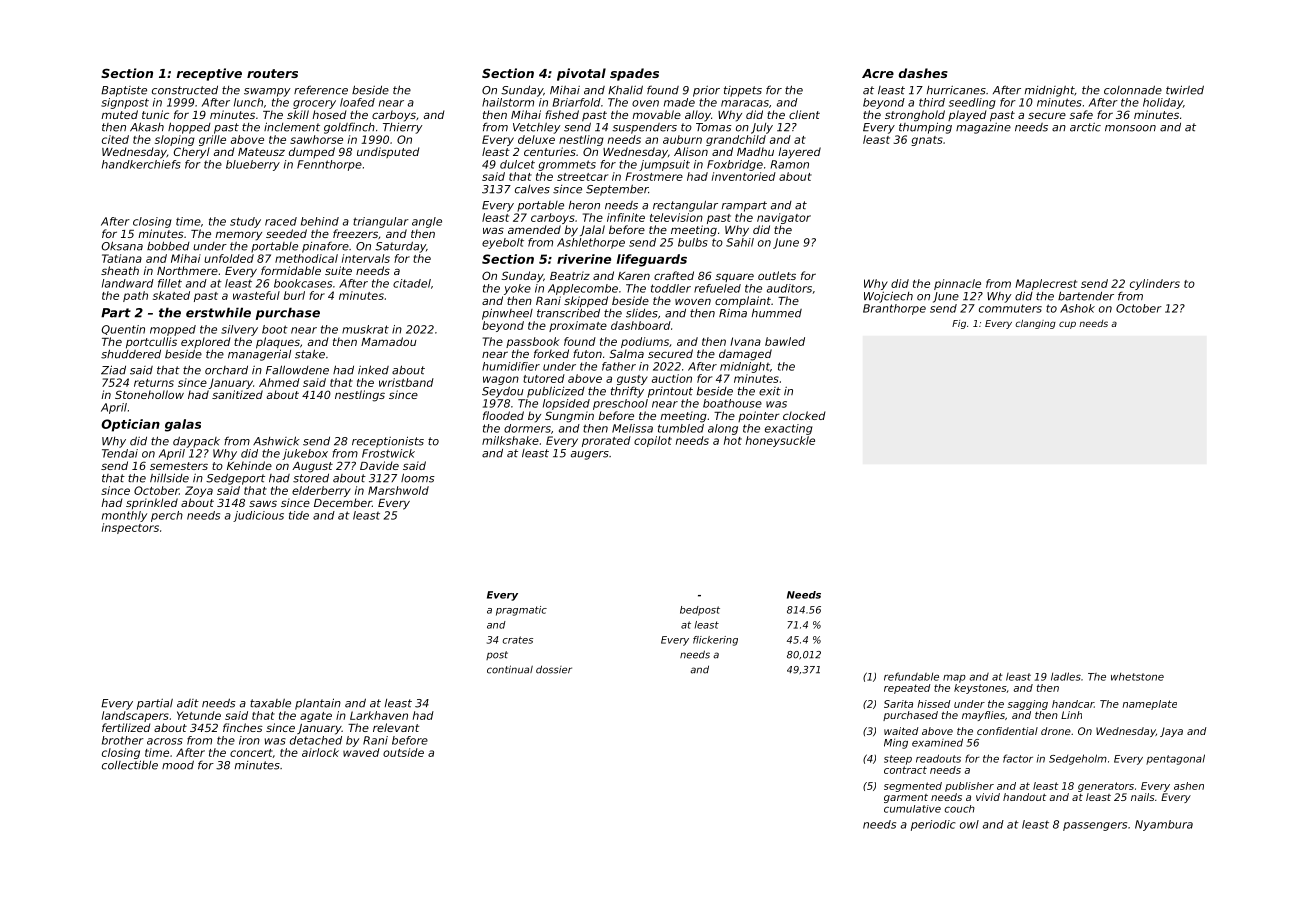 This image has height=924, width=1308. I want to click on television, so click(676, 217).
